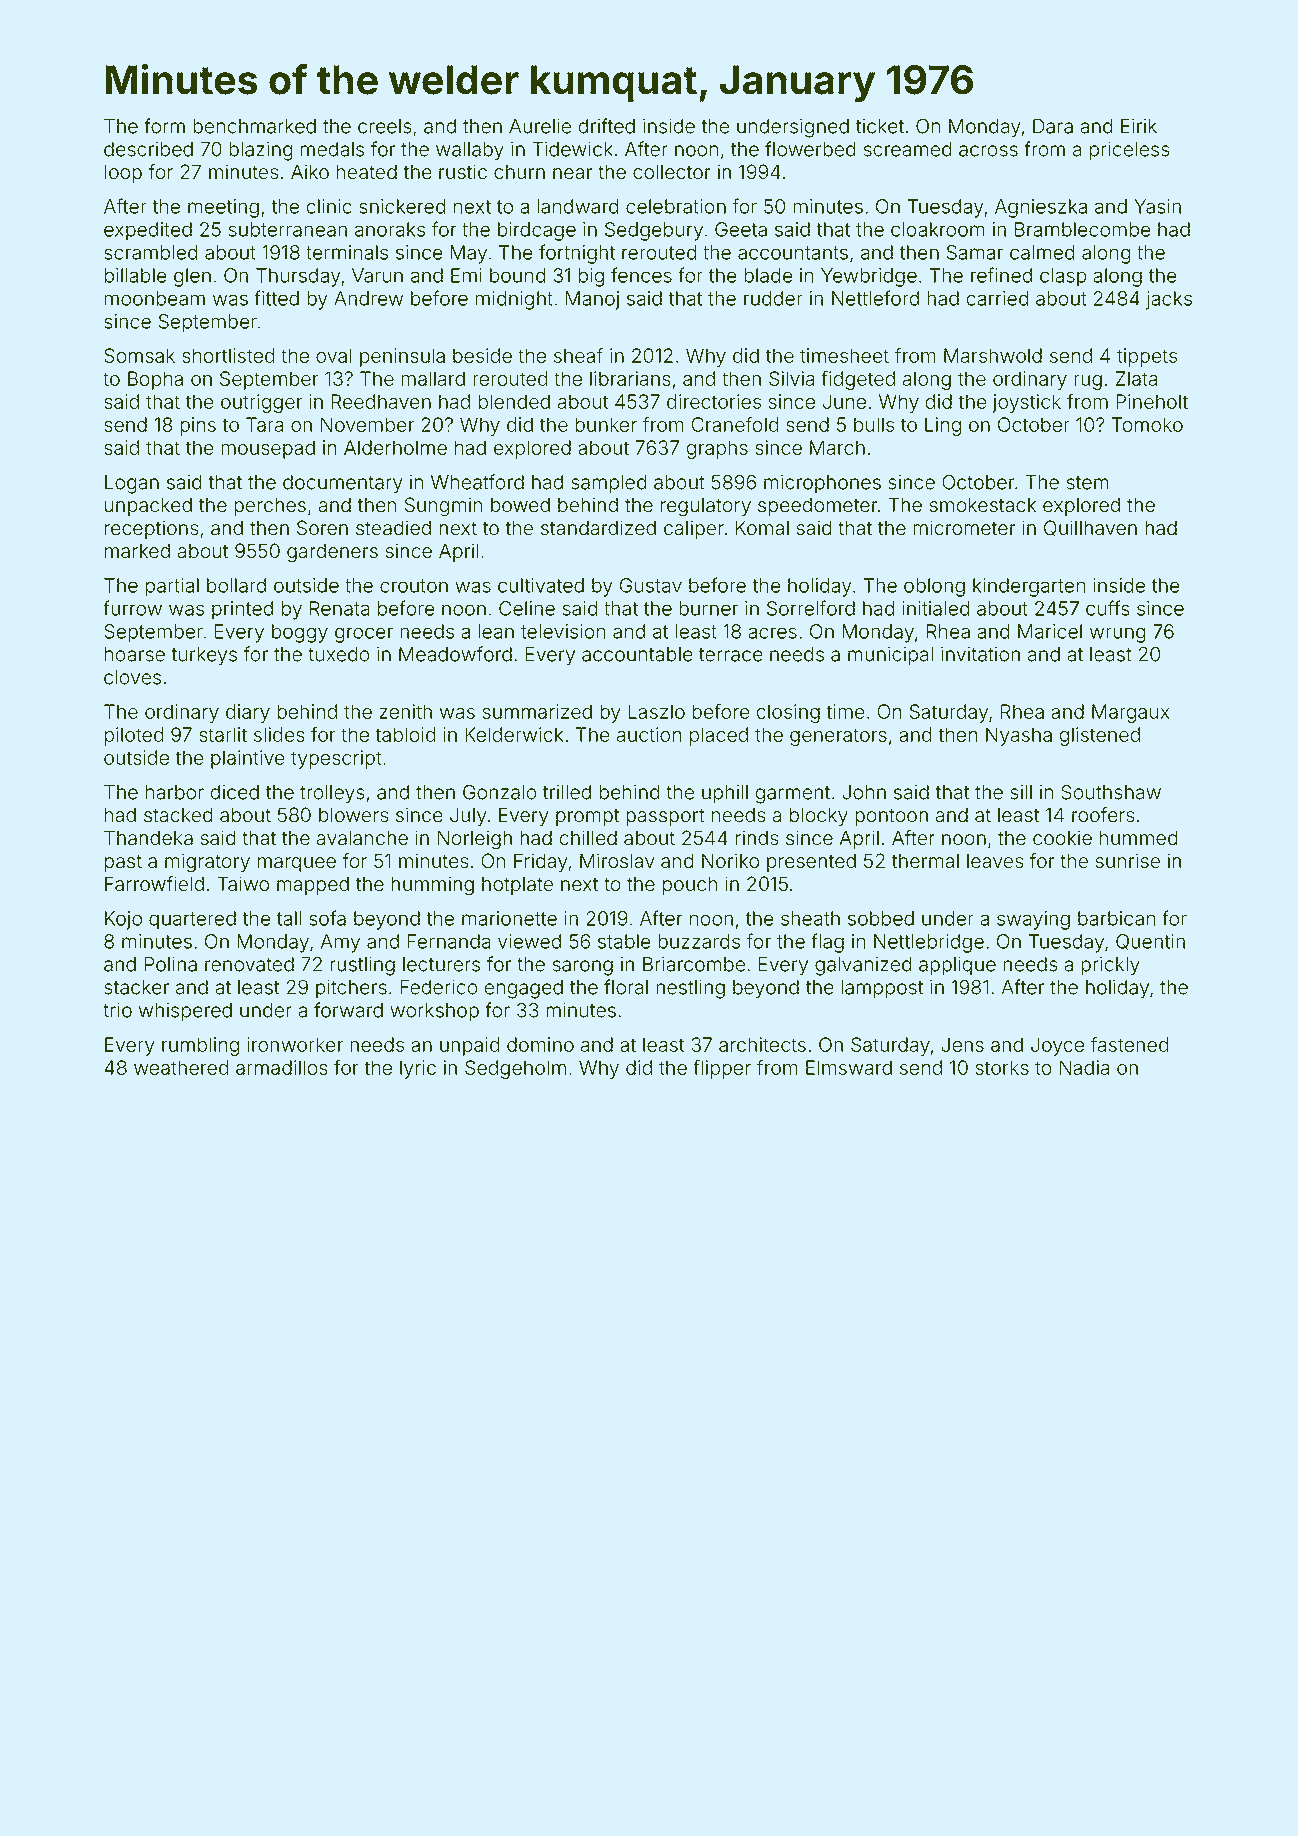 The height and width of the document is (1836, 1298). Describe the element at coordinates (151, 252) in the document. I see `scrambled` at that location.
